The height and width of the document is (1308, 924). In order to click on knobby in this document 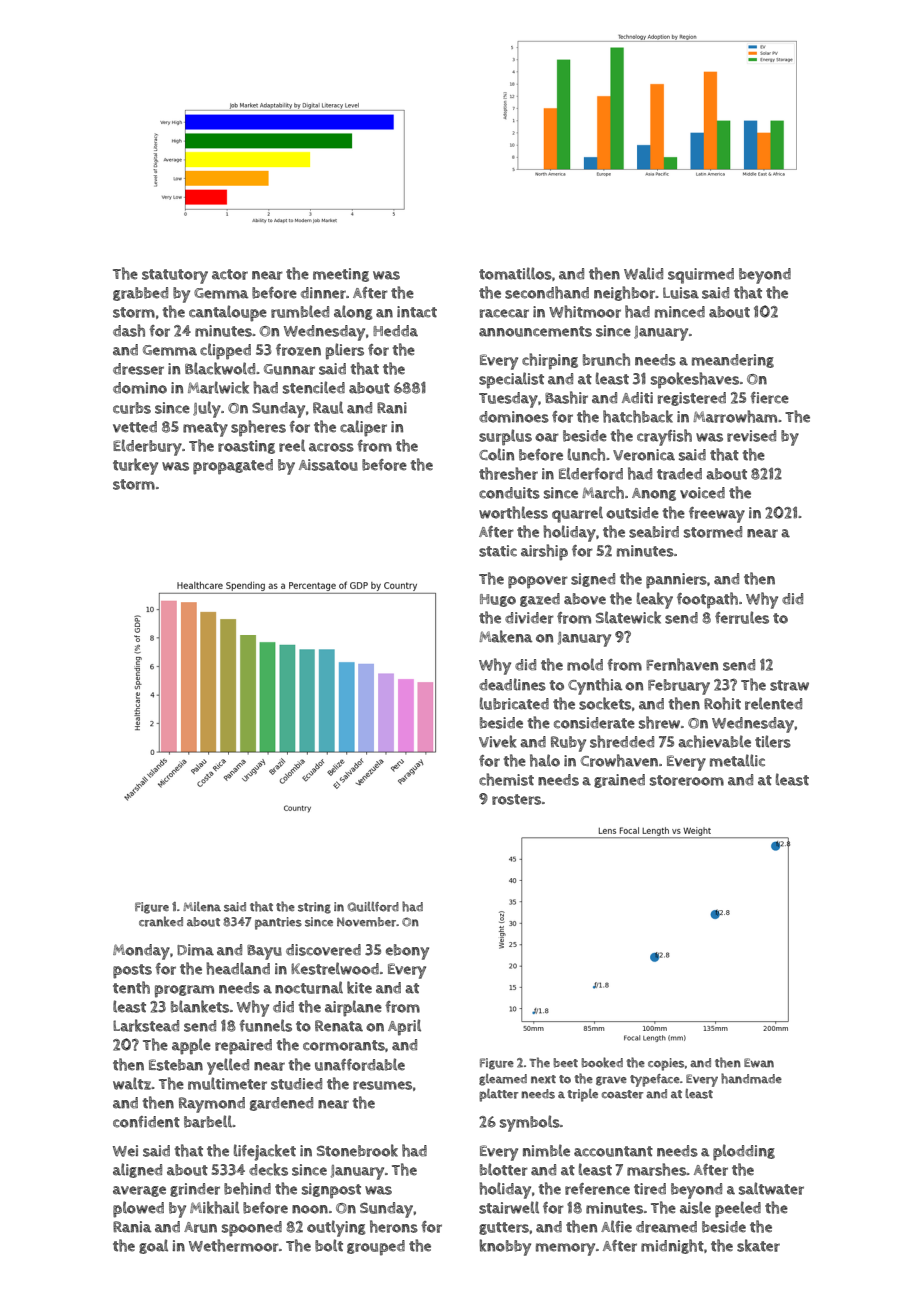, I will do `click(505, 1247)`.
